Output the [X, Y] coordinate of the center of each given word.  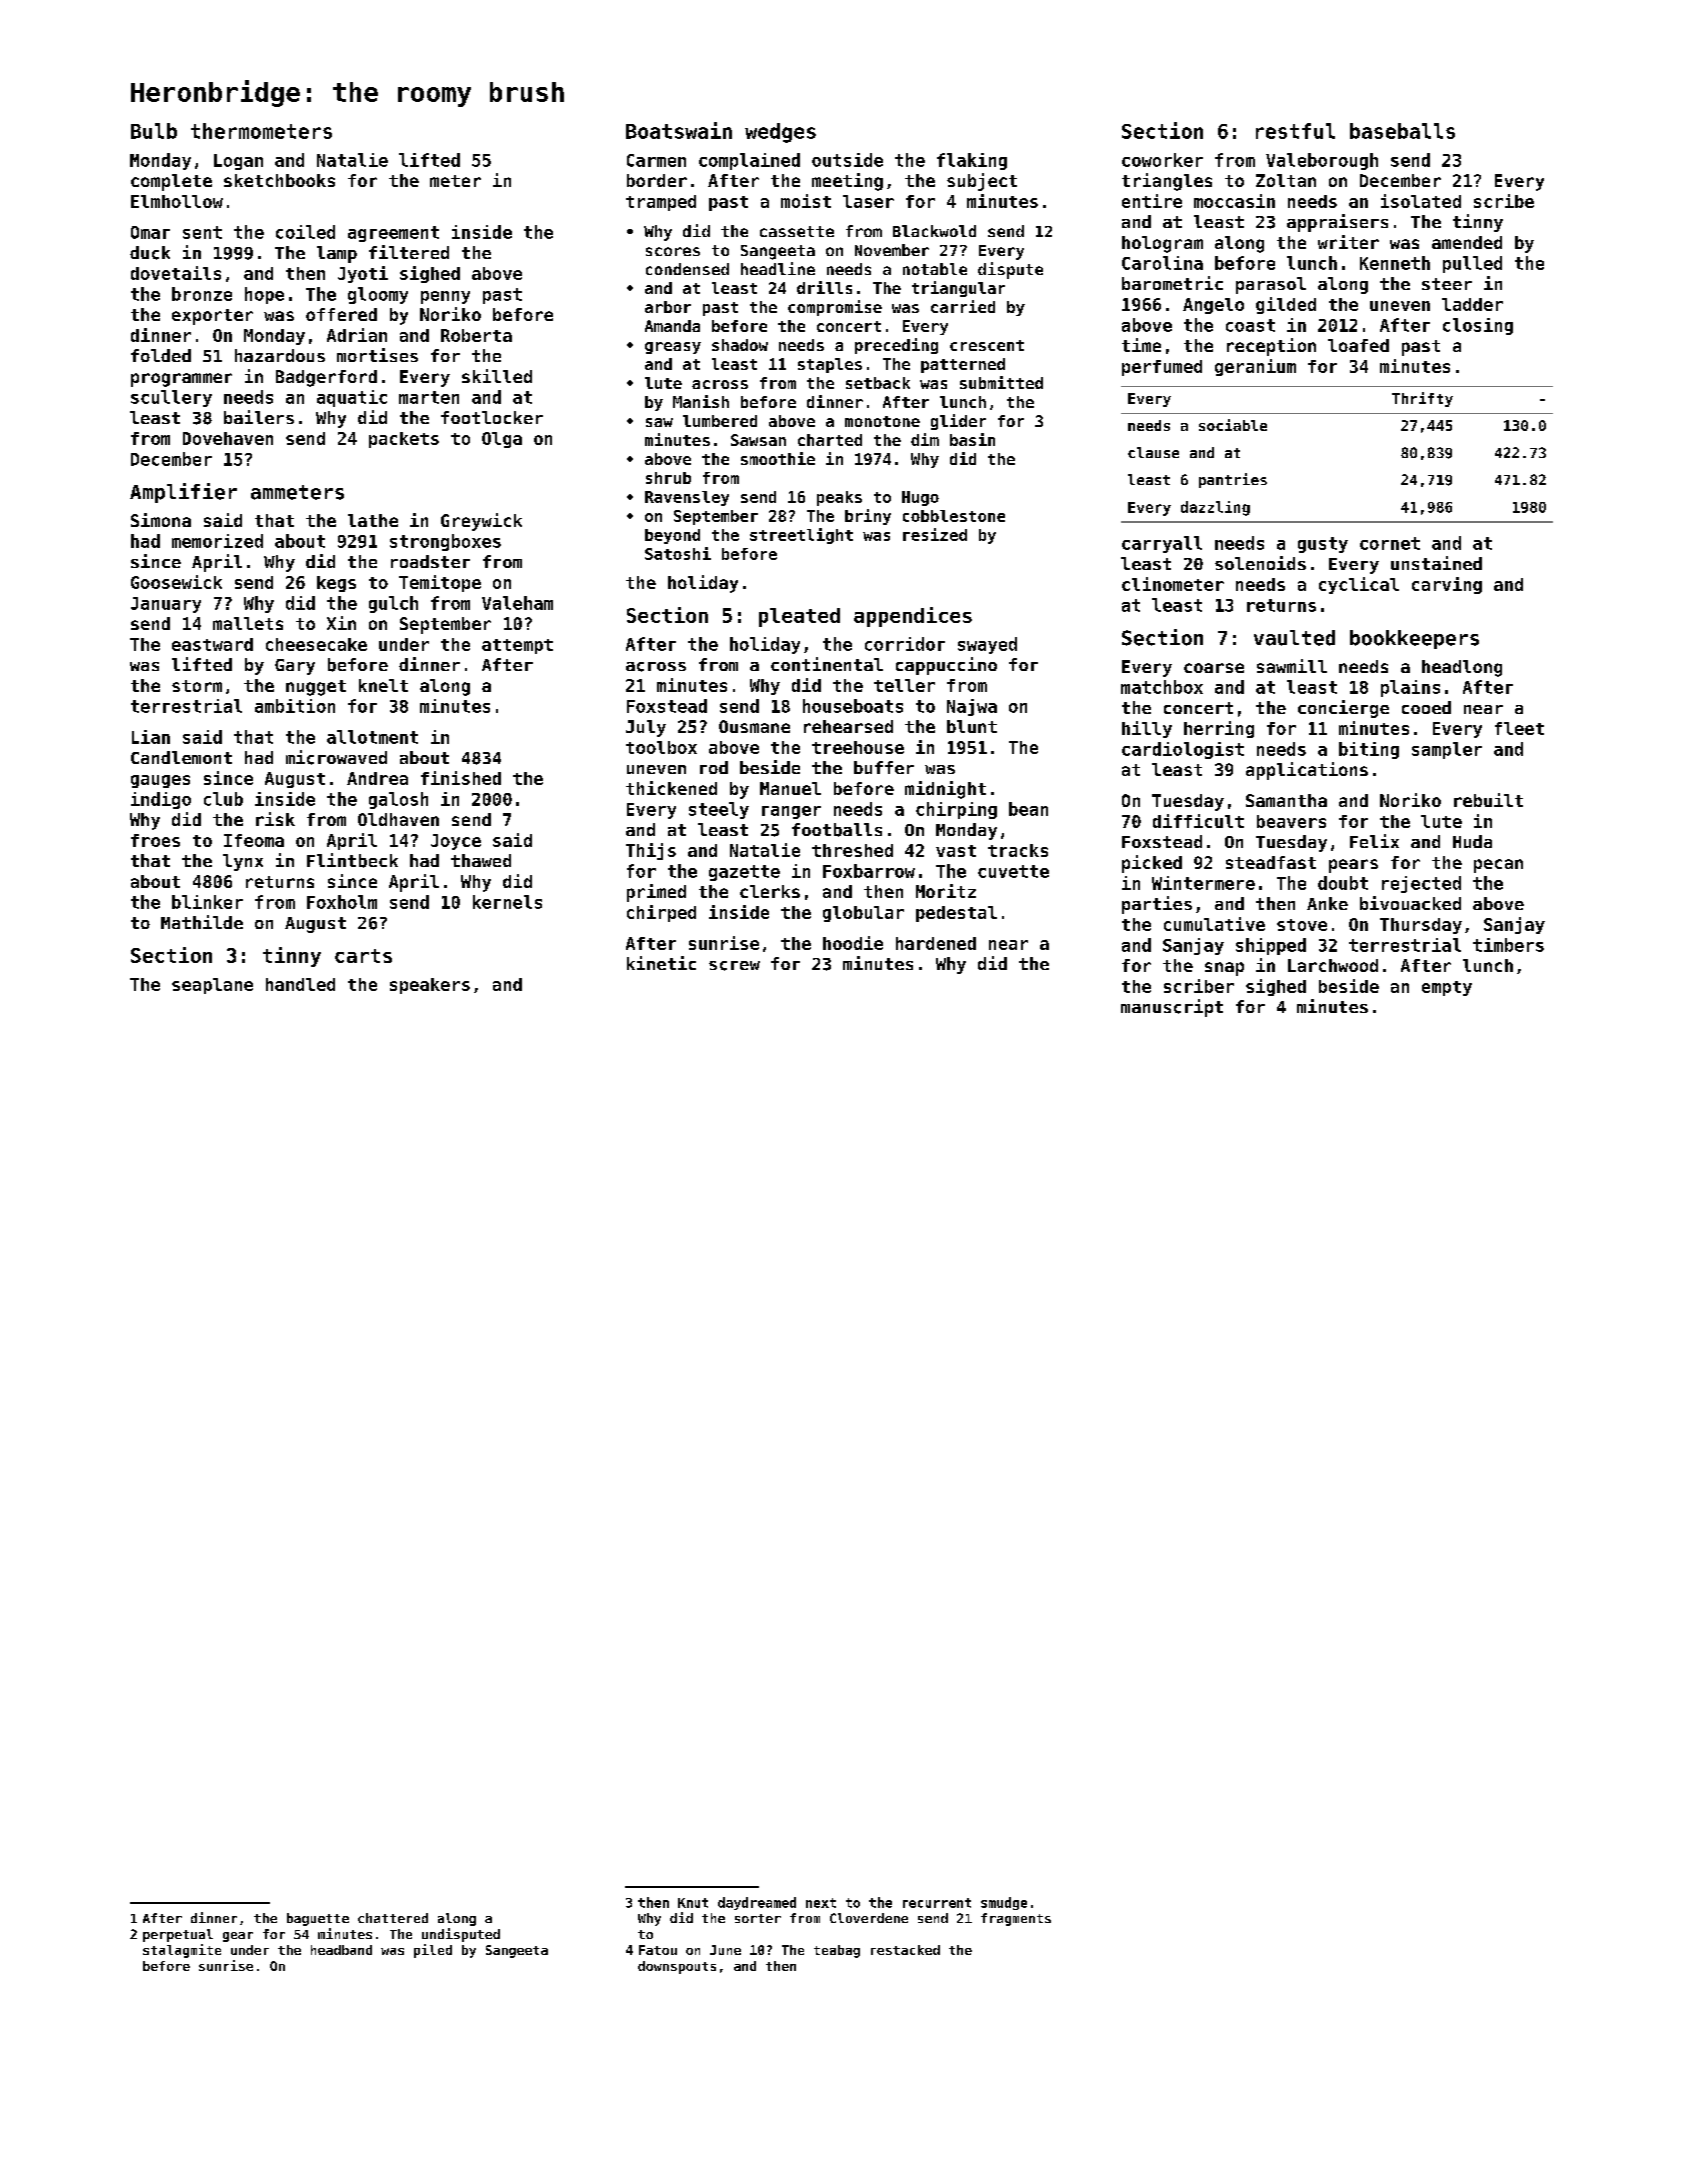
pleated [799, 617]
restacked [905, 1950]
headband [341, 1950]
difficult [1198, 821]
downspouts [677, 1967]
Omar [150, 232]
